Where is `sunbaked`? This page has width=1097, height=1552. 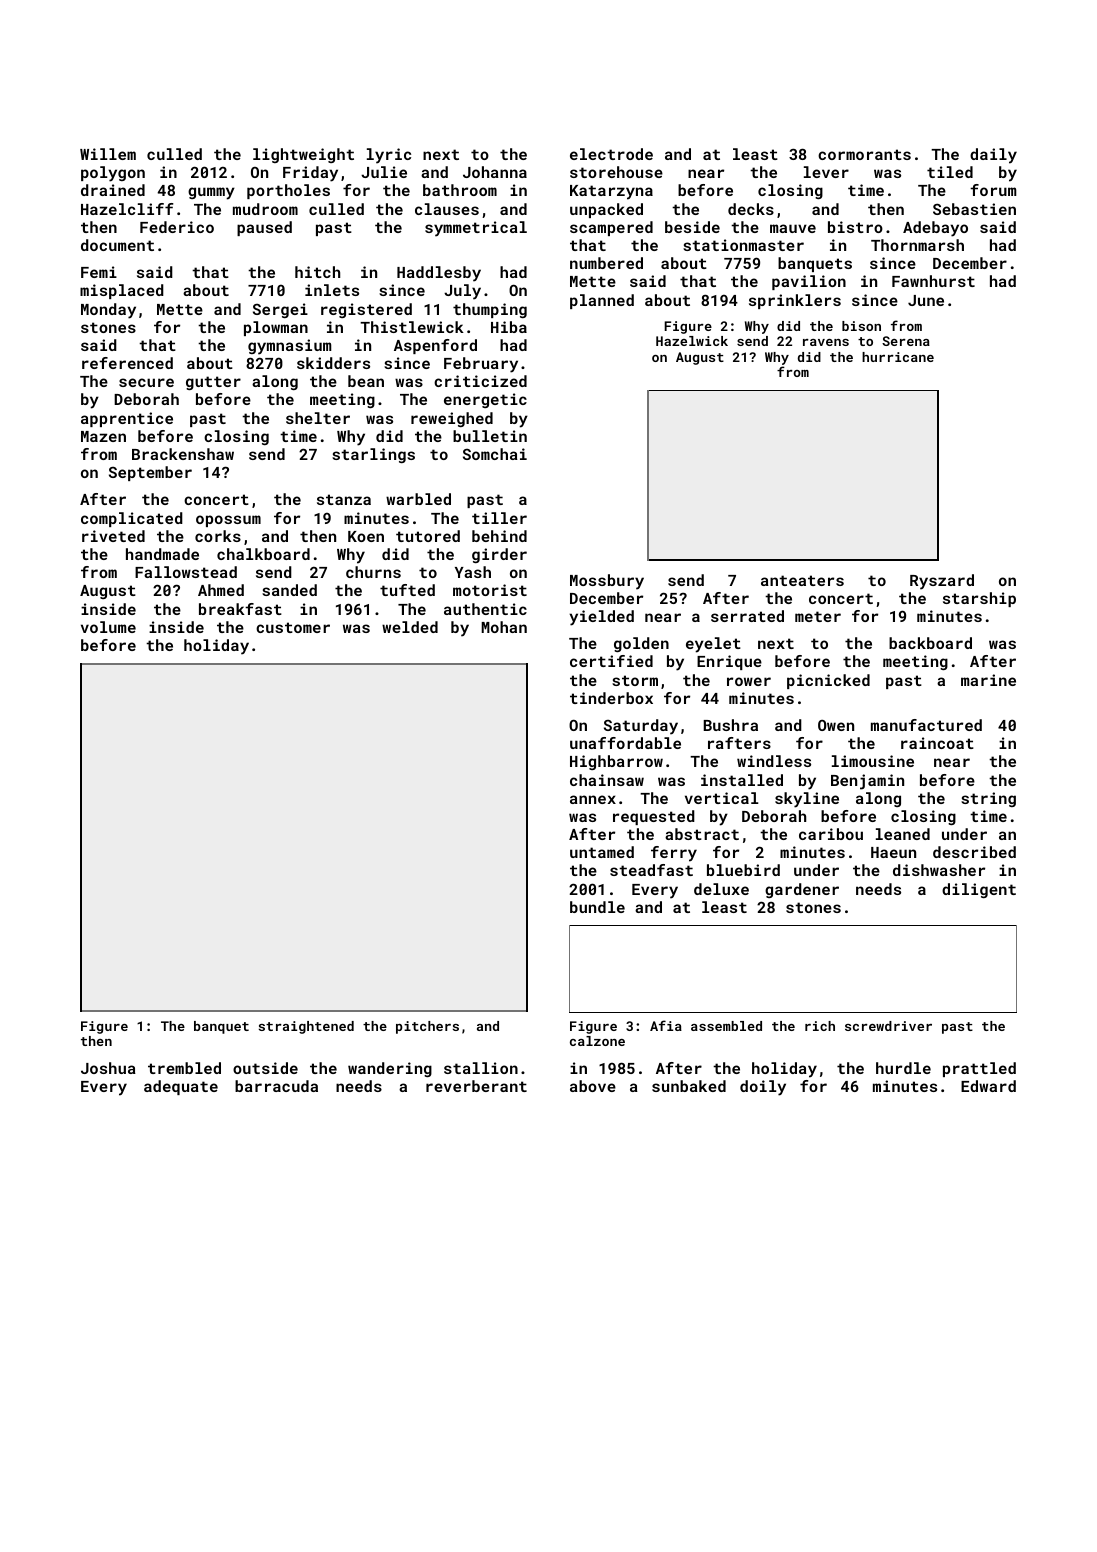
sunbaked is located at coordinates (689, 1086).
